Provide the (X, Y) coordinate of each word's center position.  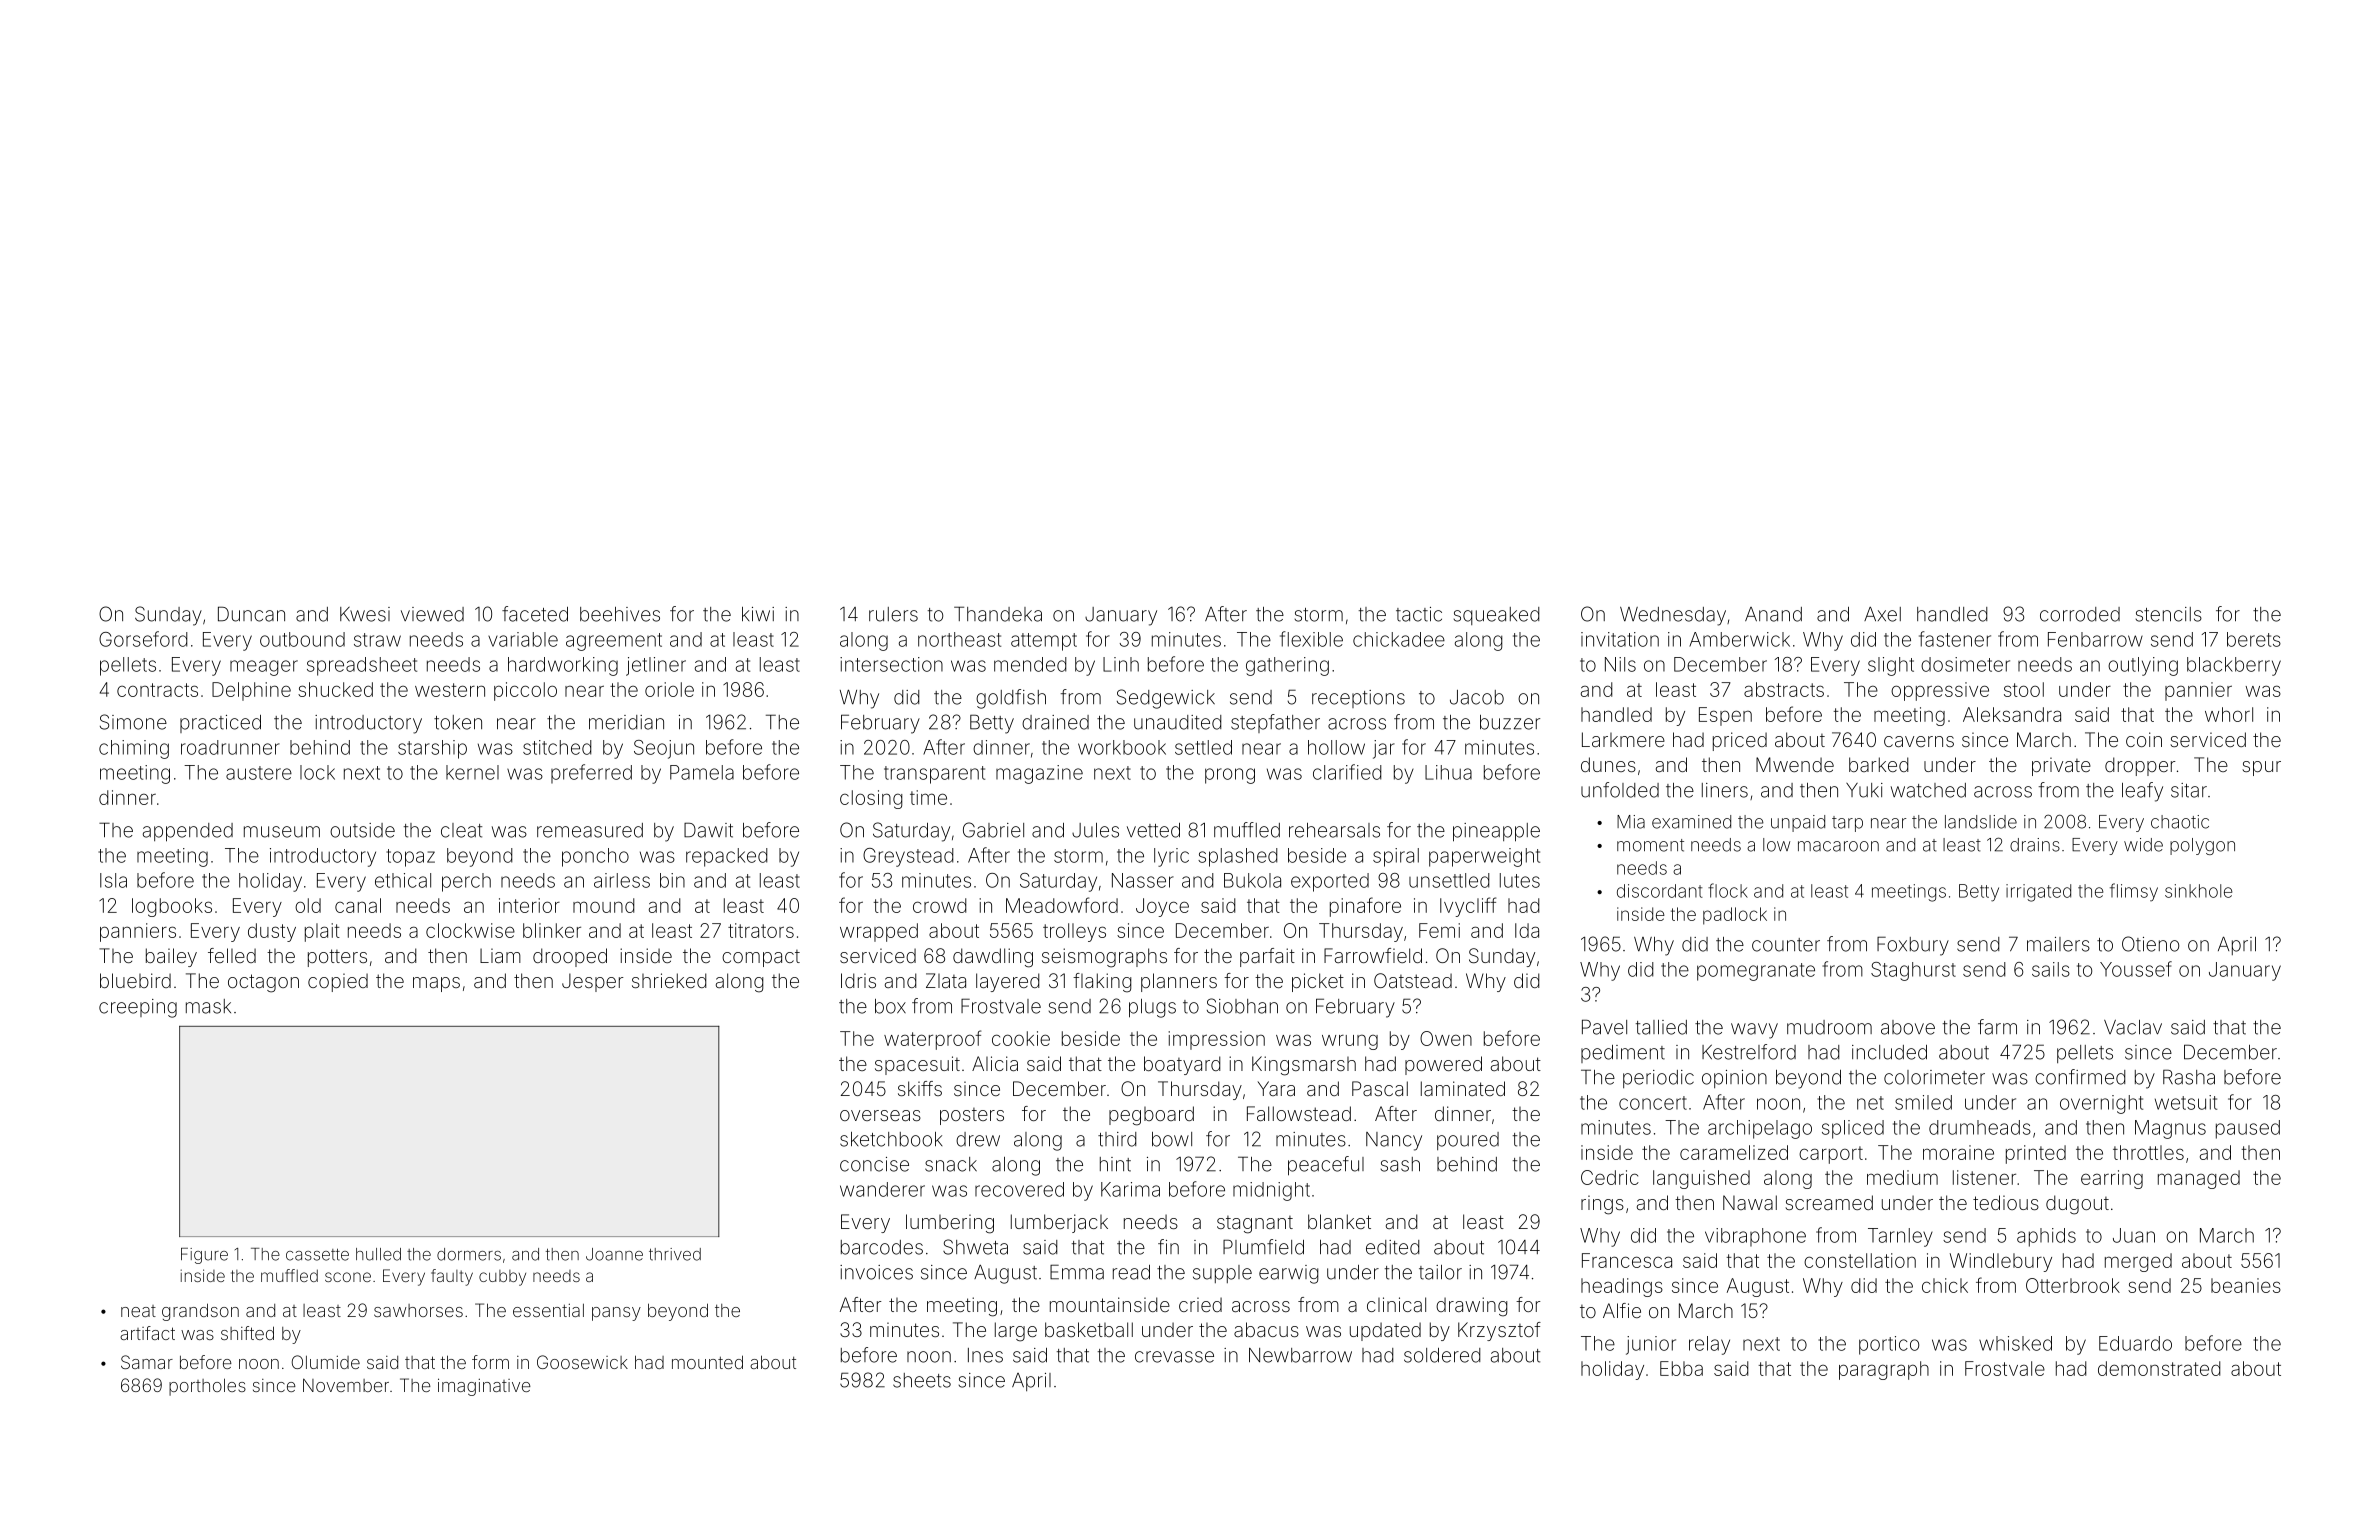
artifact (147, 1333)
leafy (2142, 792)
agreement (614, 642)
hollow (1336, 747)
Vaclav (2133, 1027)
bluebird (135, 980)
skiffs (920, 1088)
